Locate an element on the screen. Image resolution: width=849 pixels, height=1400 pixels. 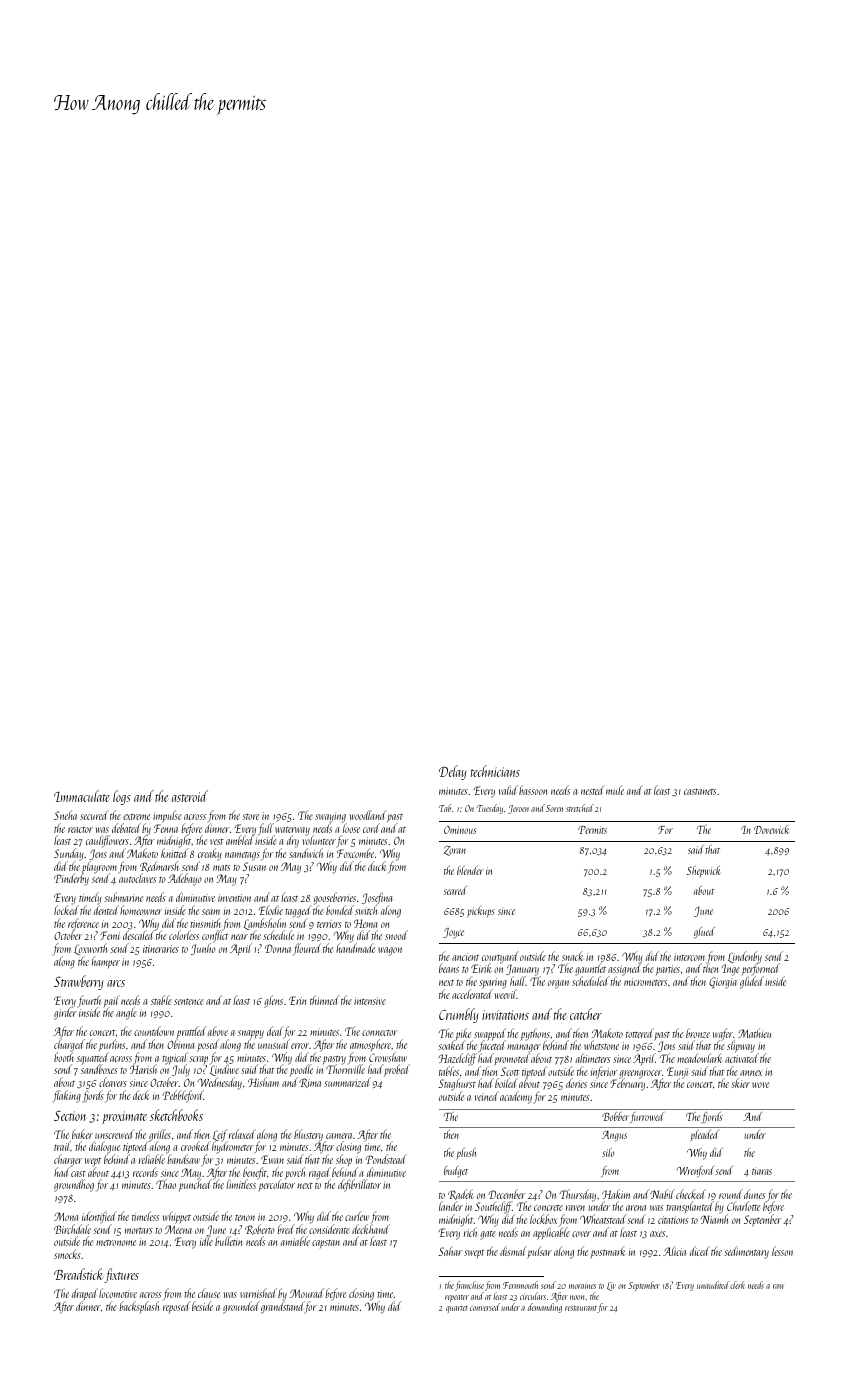
mule is located at coordinates (615, 790).
